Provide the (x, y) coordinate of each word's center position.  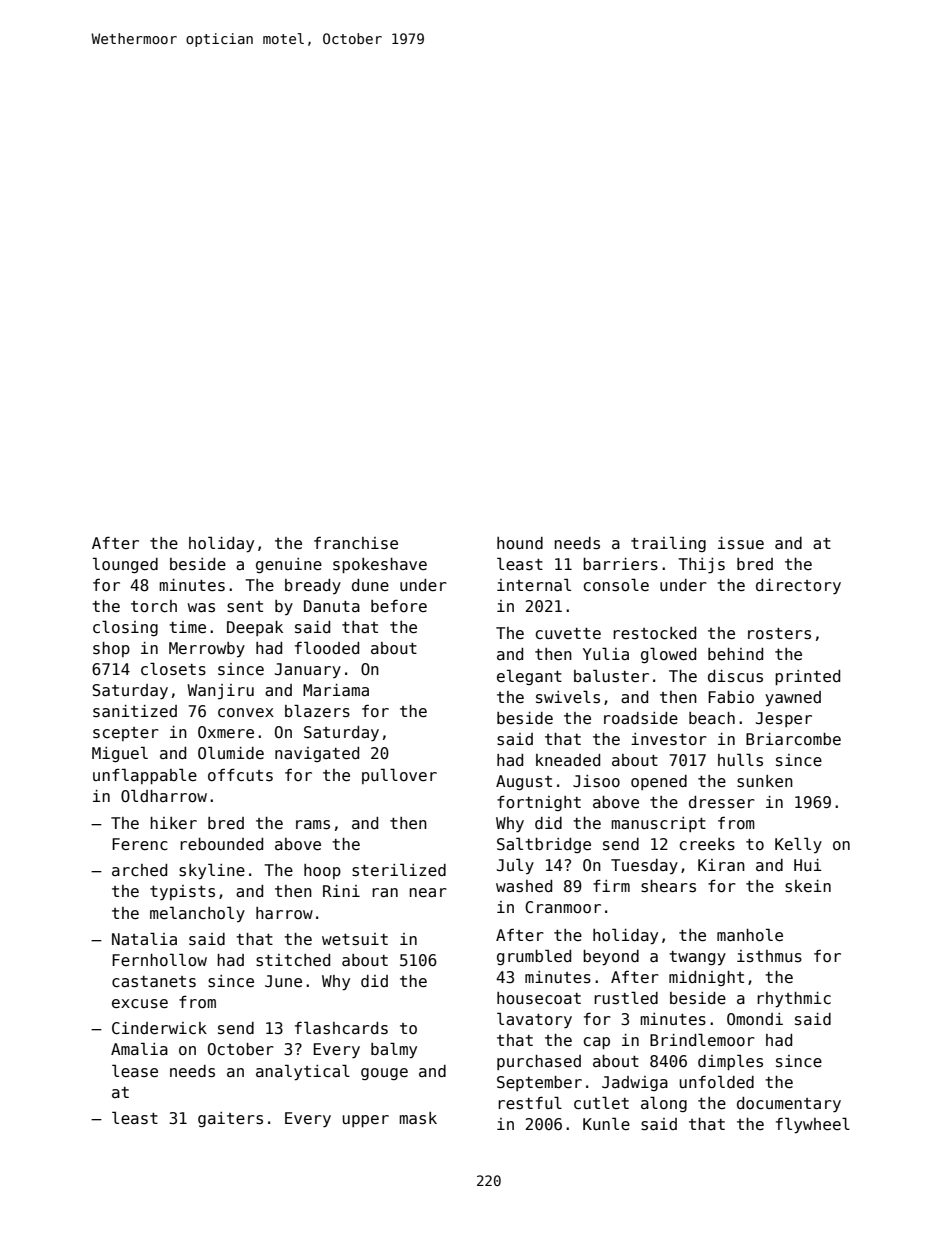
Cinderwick (159, 1028)
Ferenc (140, 844)
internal (534, 584)
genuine (289, 565)
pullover (399, 776)
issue (741, 543)
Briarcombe (793, 739)
